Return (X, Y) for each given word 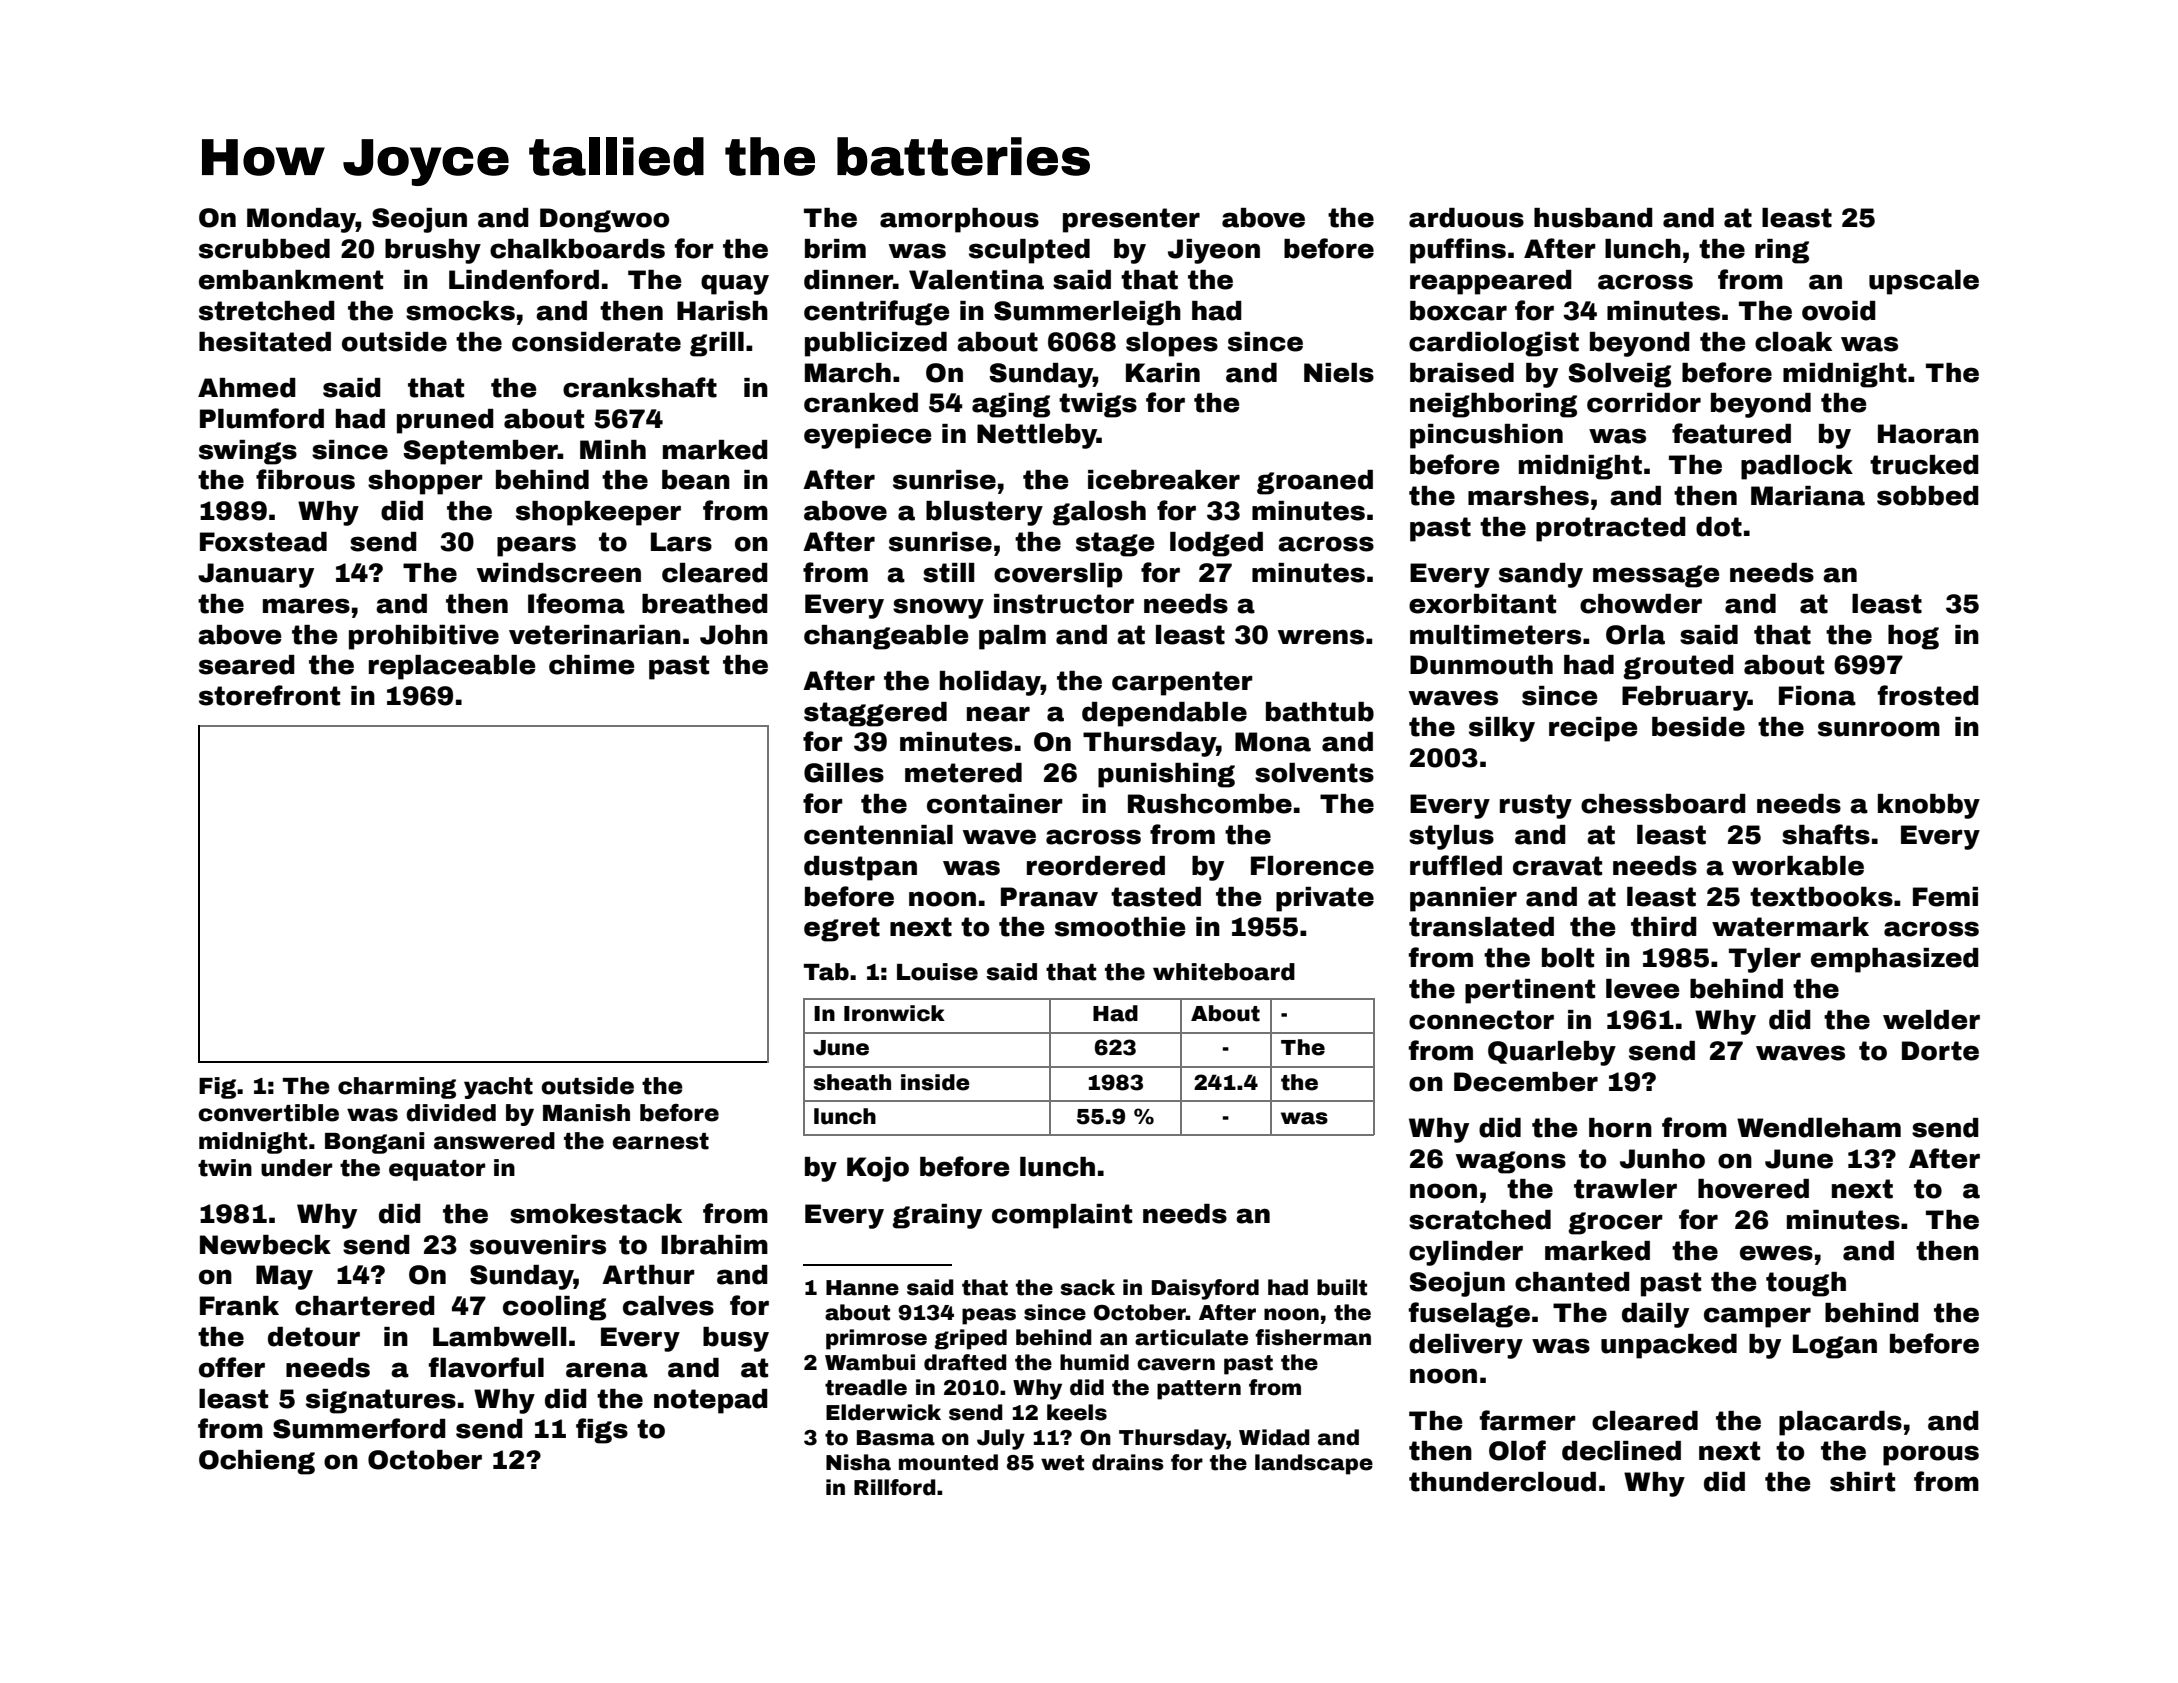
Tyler (1765, 960)
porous (1931, 1455)
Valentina (976, 280)
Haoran (1928, 434)
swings (248, 452)
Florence (1312, 866)
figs (602, 1431)
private (1325, 899)
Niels (1339, 373)
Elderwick (883, 1412)
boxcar (1458, 311)
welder (1931, 1020)
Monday (301, 220)
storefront (269, 695)
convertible (268, 1113)
